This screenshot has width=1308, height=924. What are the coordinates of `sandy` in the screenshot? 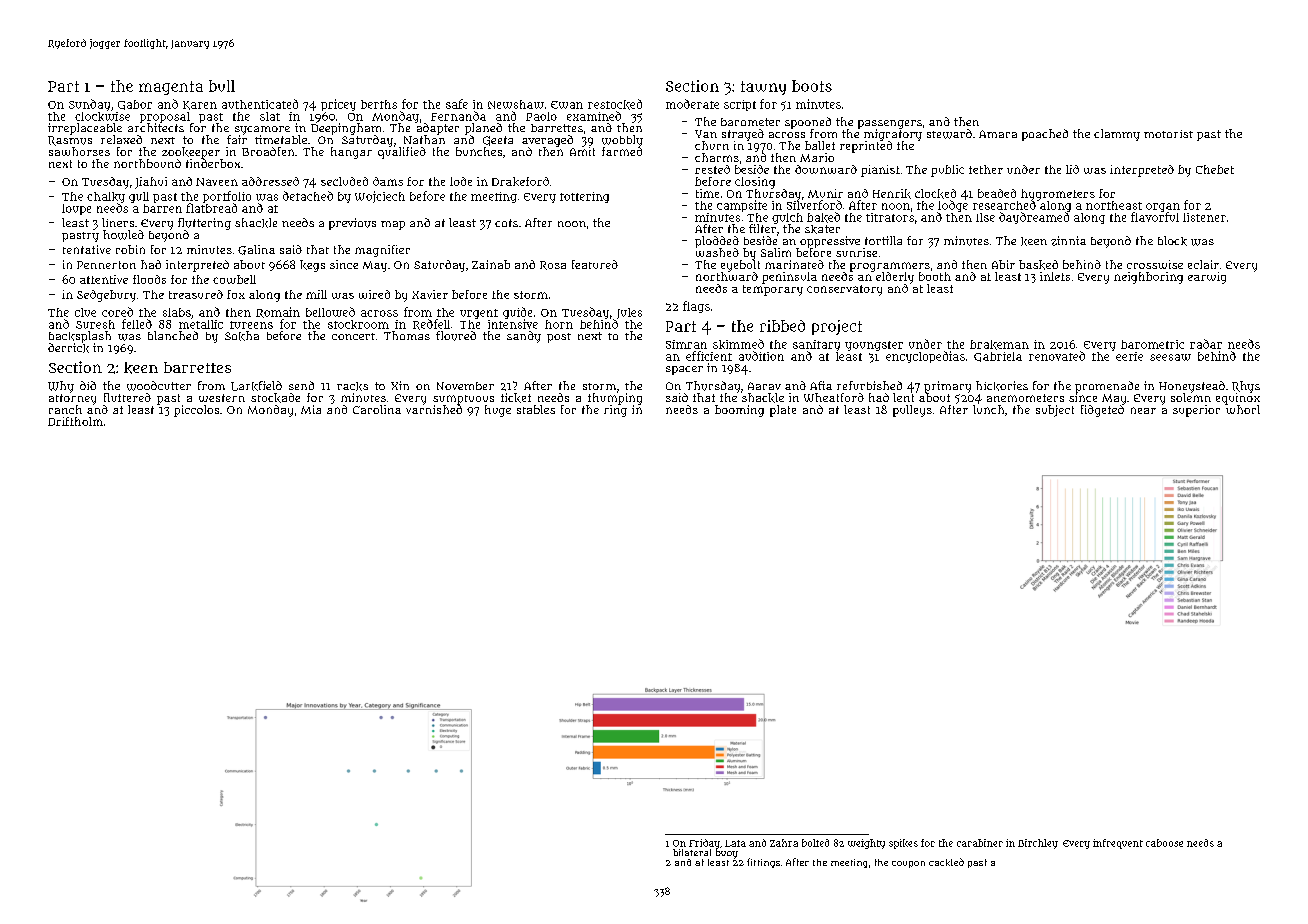 It's located at (524, 337).
